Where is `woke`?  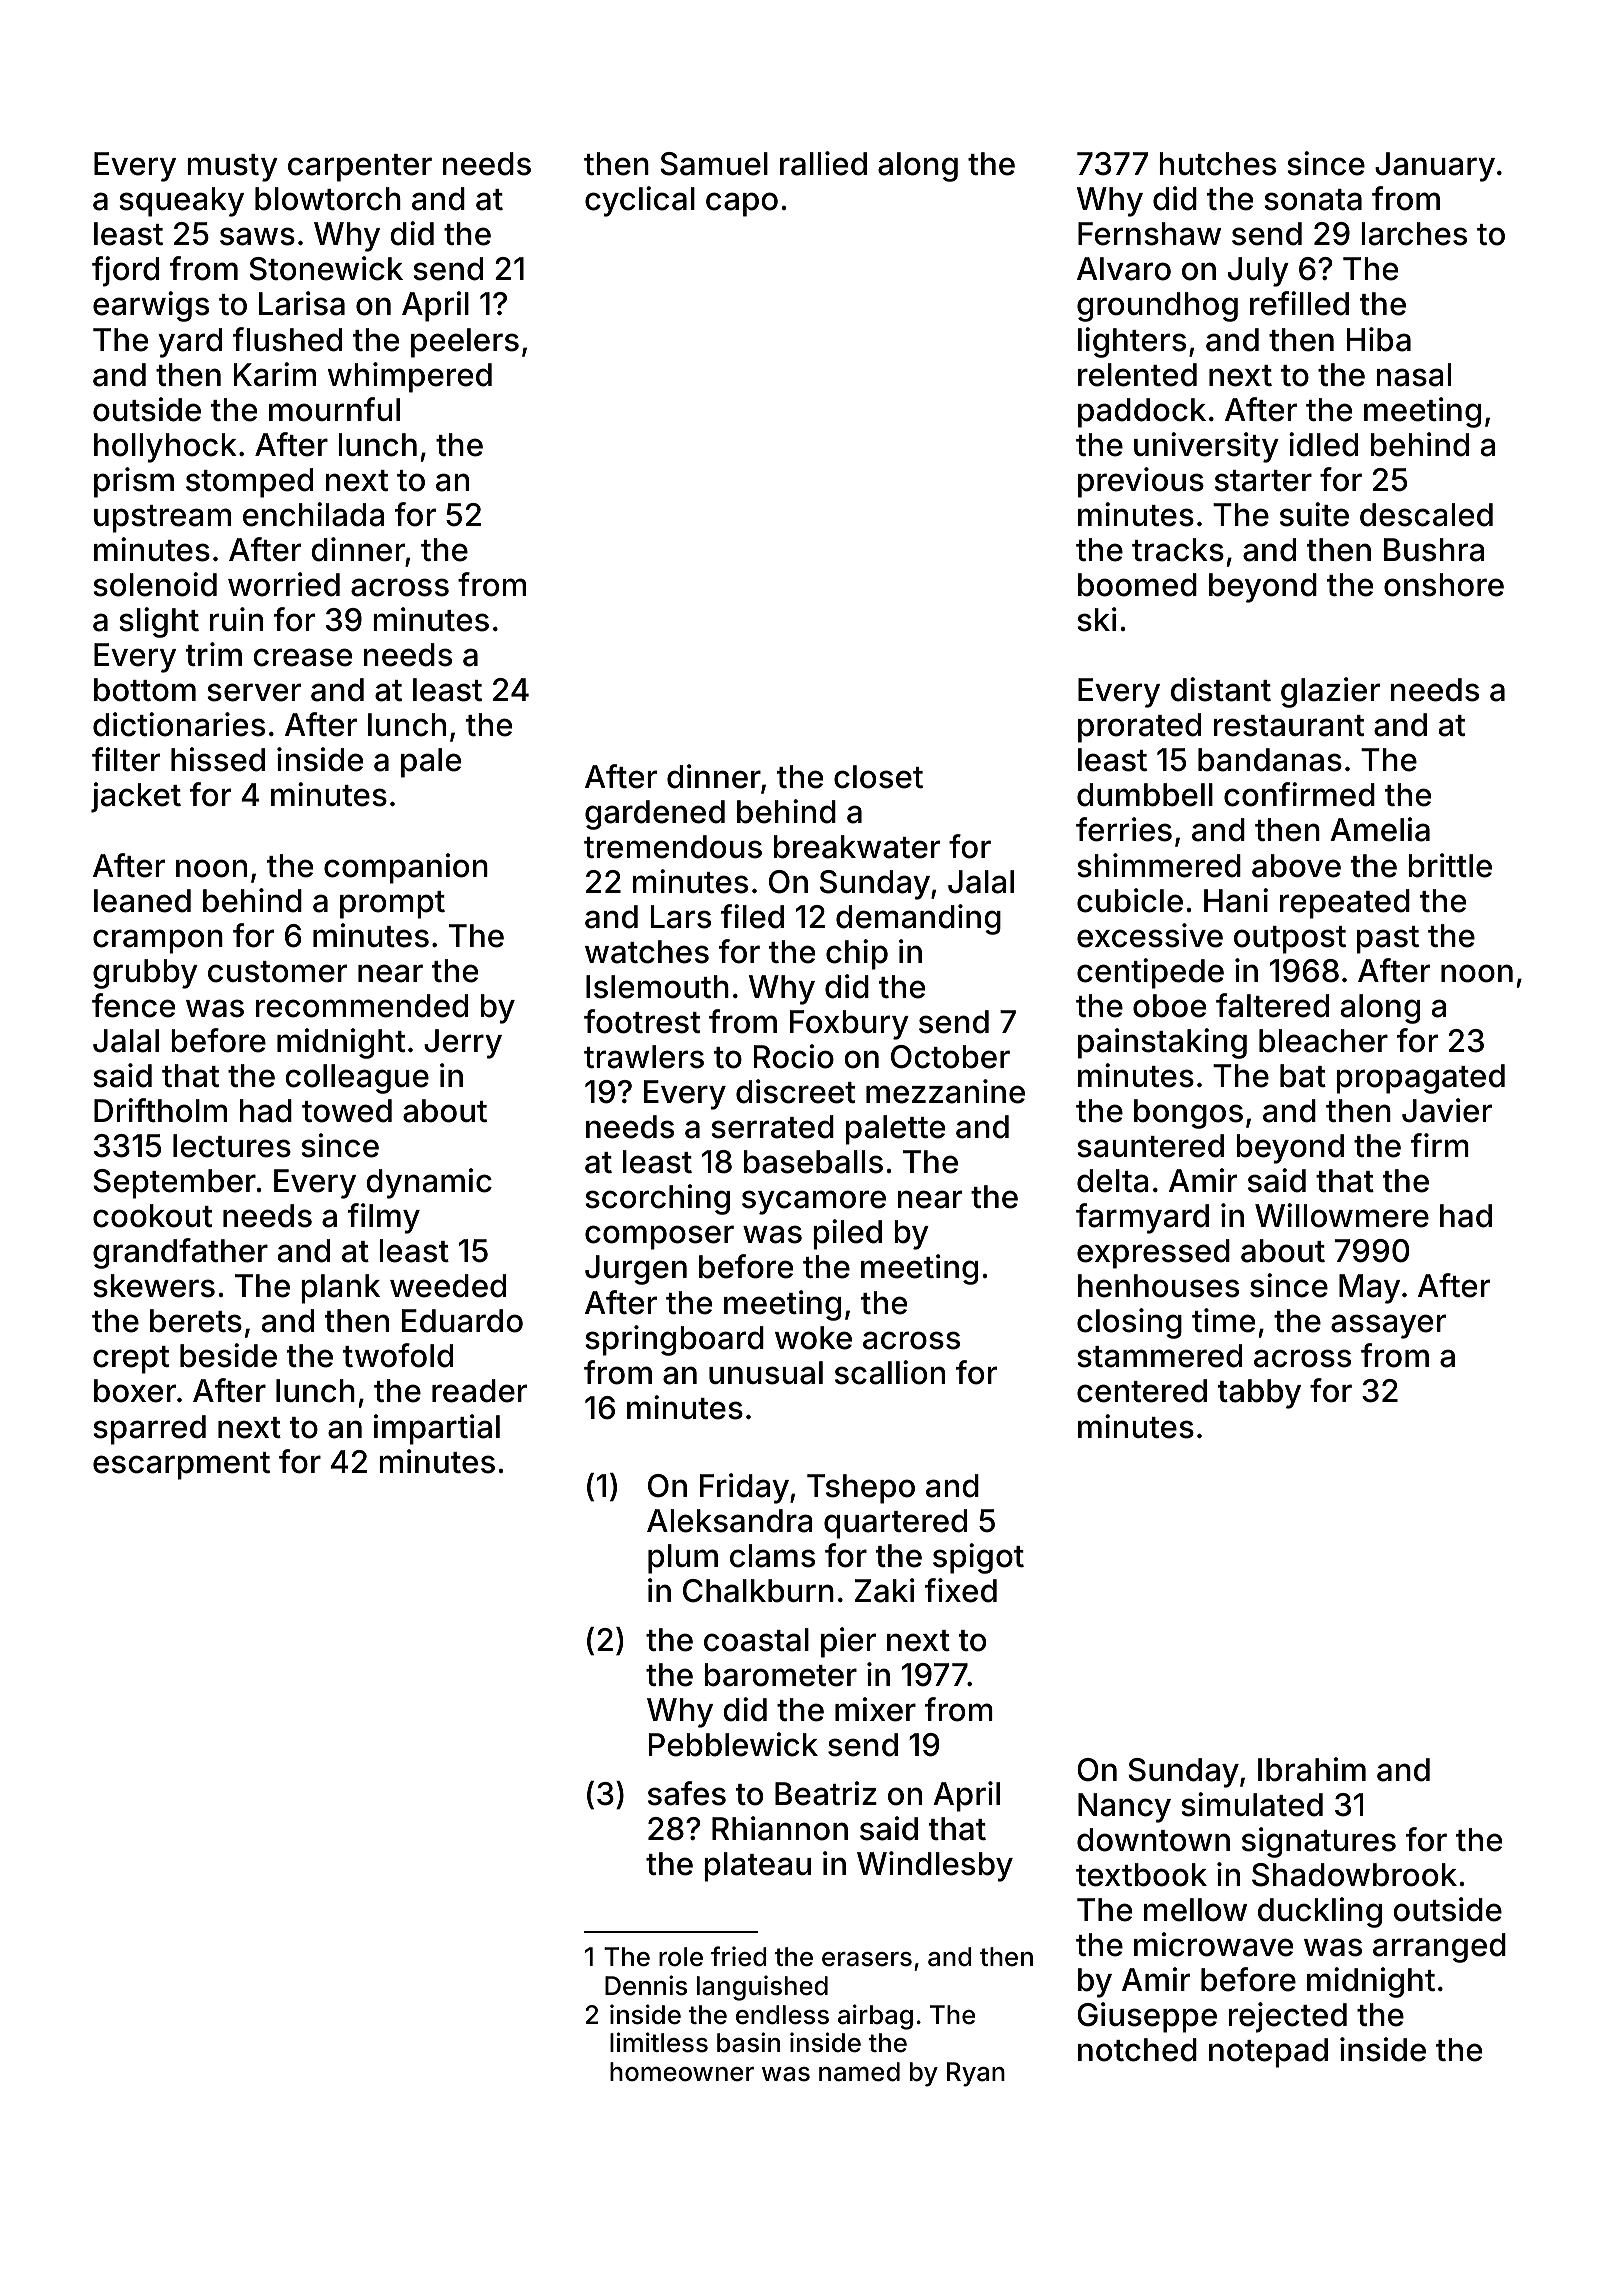
woke is located at coordinates (813, 1338).
